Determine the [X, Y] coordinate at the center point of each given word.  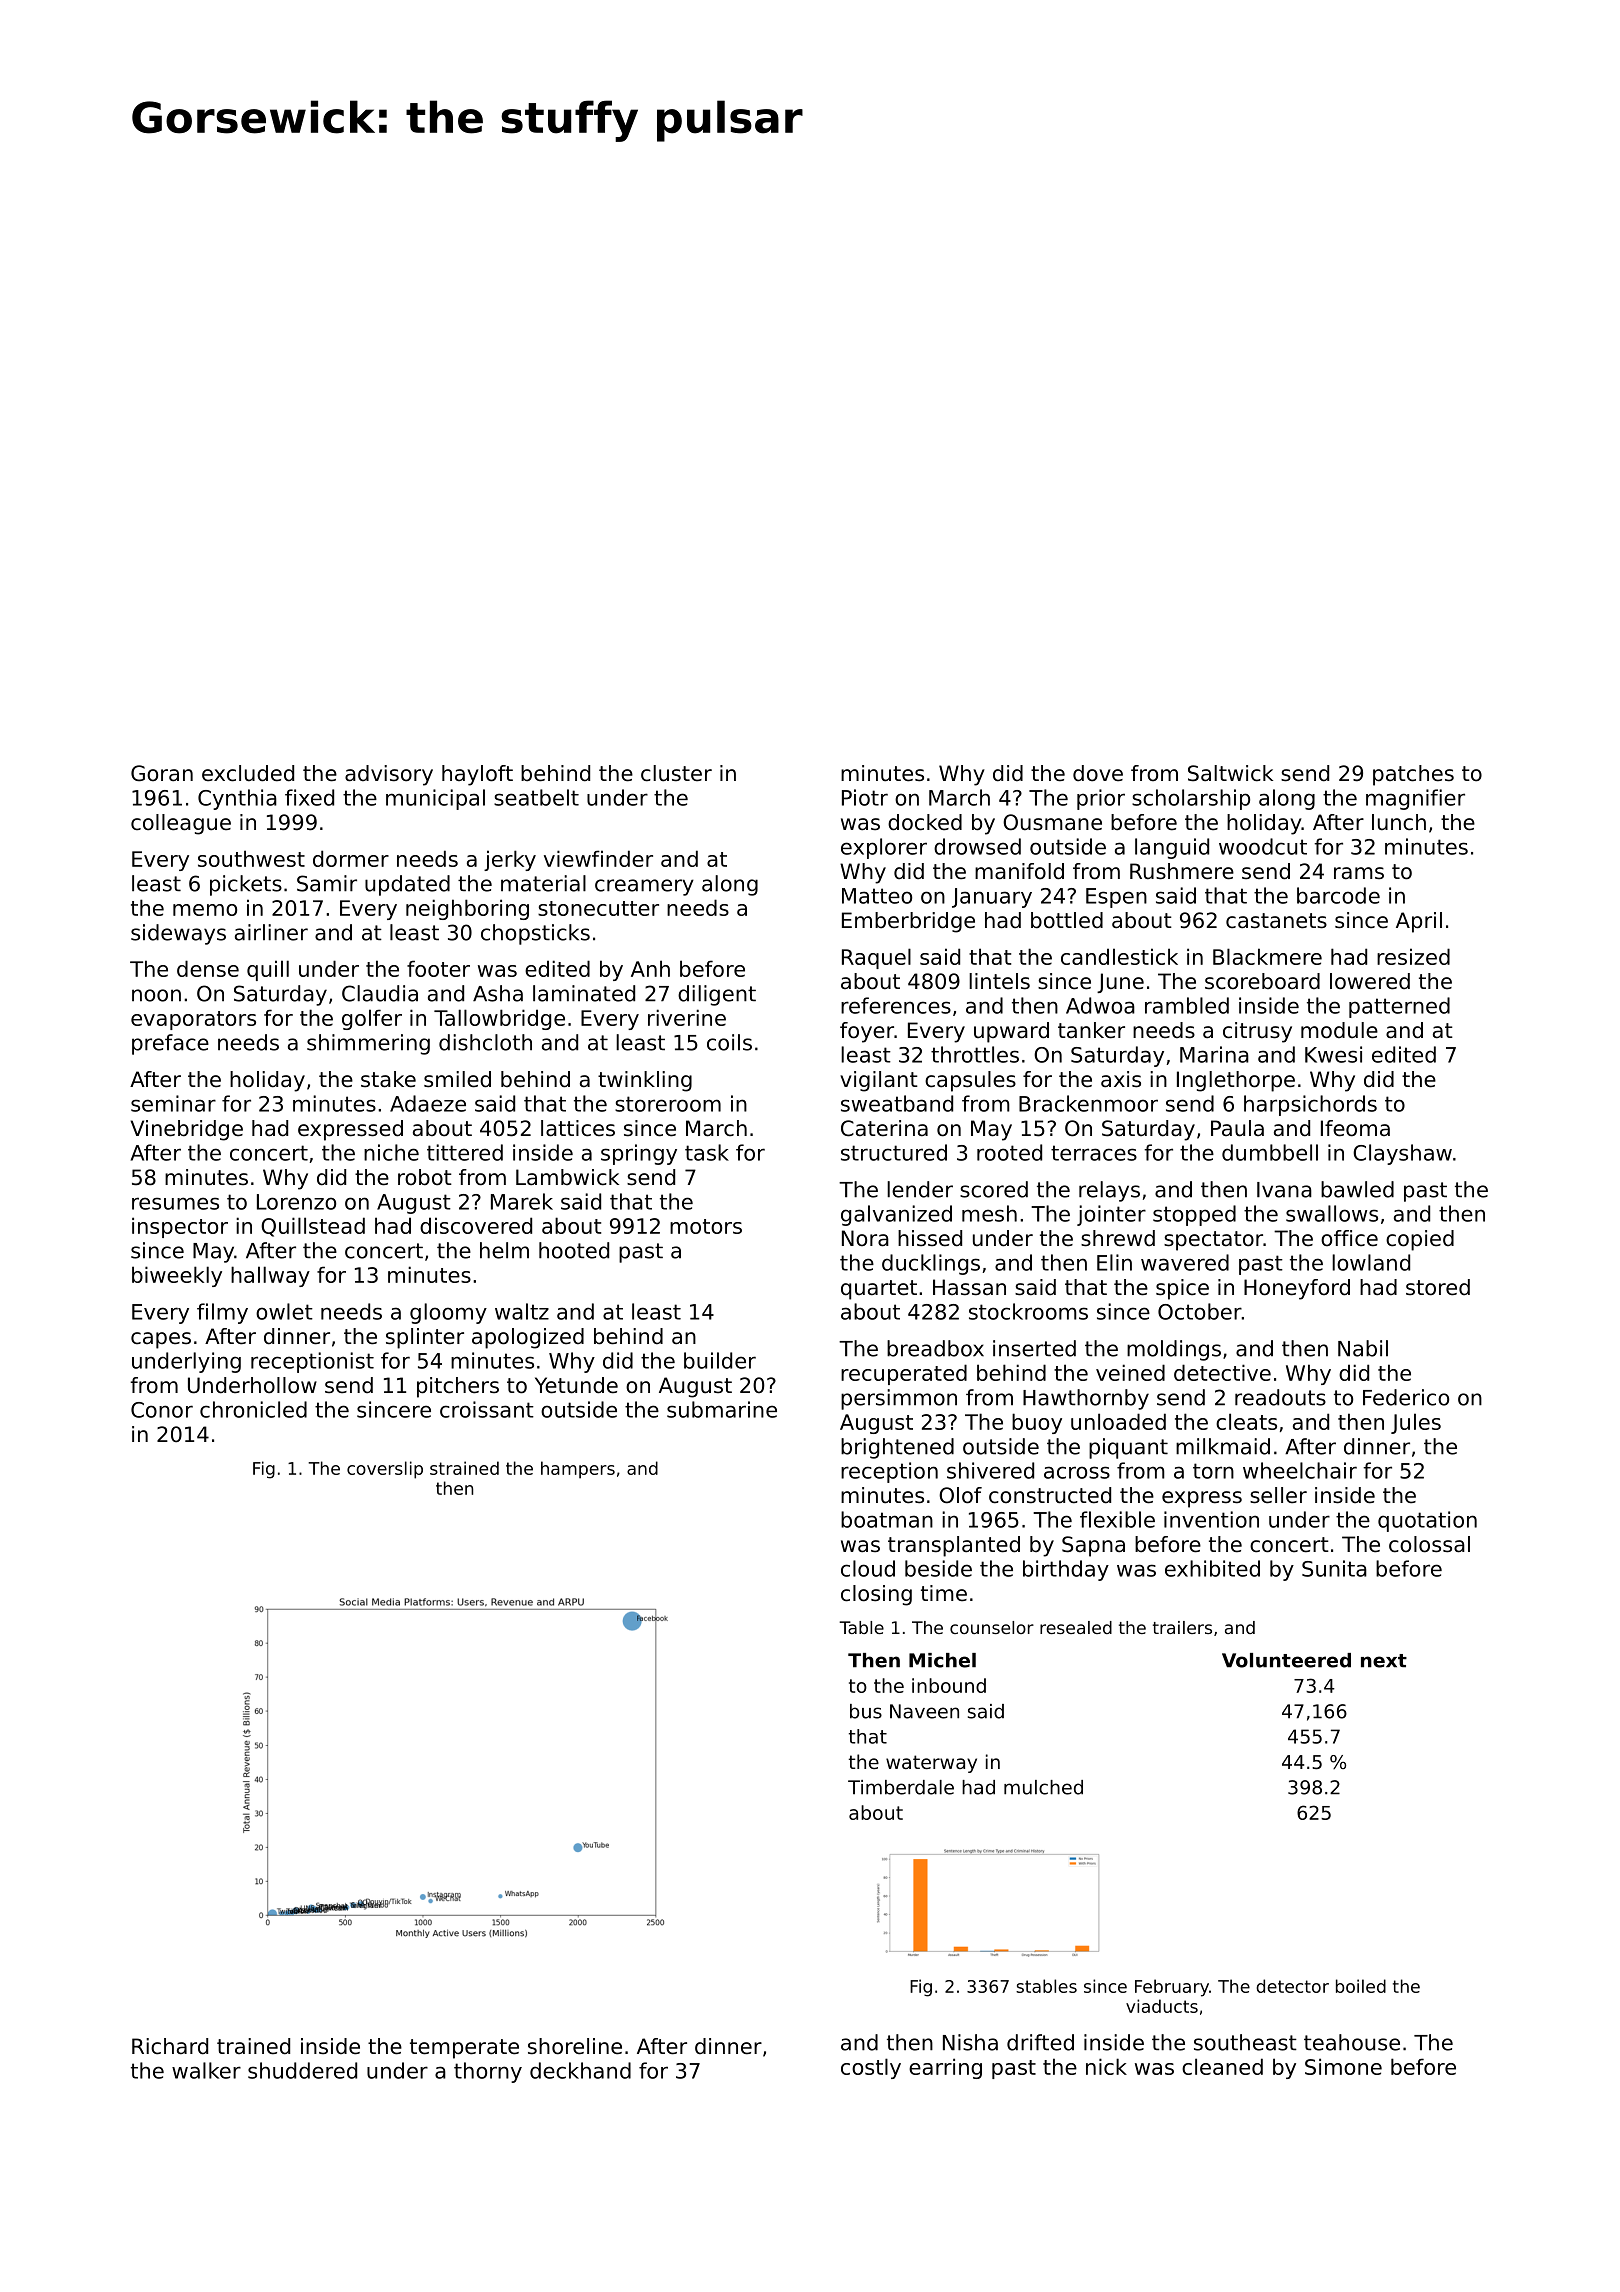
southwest [251, 858]
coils [729, 1042]
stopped [1194, 1215]
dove [1098, 773]
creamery [644, 887]
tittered [465, 1152]
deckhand [580, 2070]
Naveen [924, 1711]
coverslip [385, 1470]
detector [1292, 1986]
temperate [464, 2049]
